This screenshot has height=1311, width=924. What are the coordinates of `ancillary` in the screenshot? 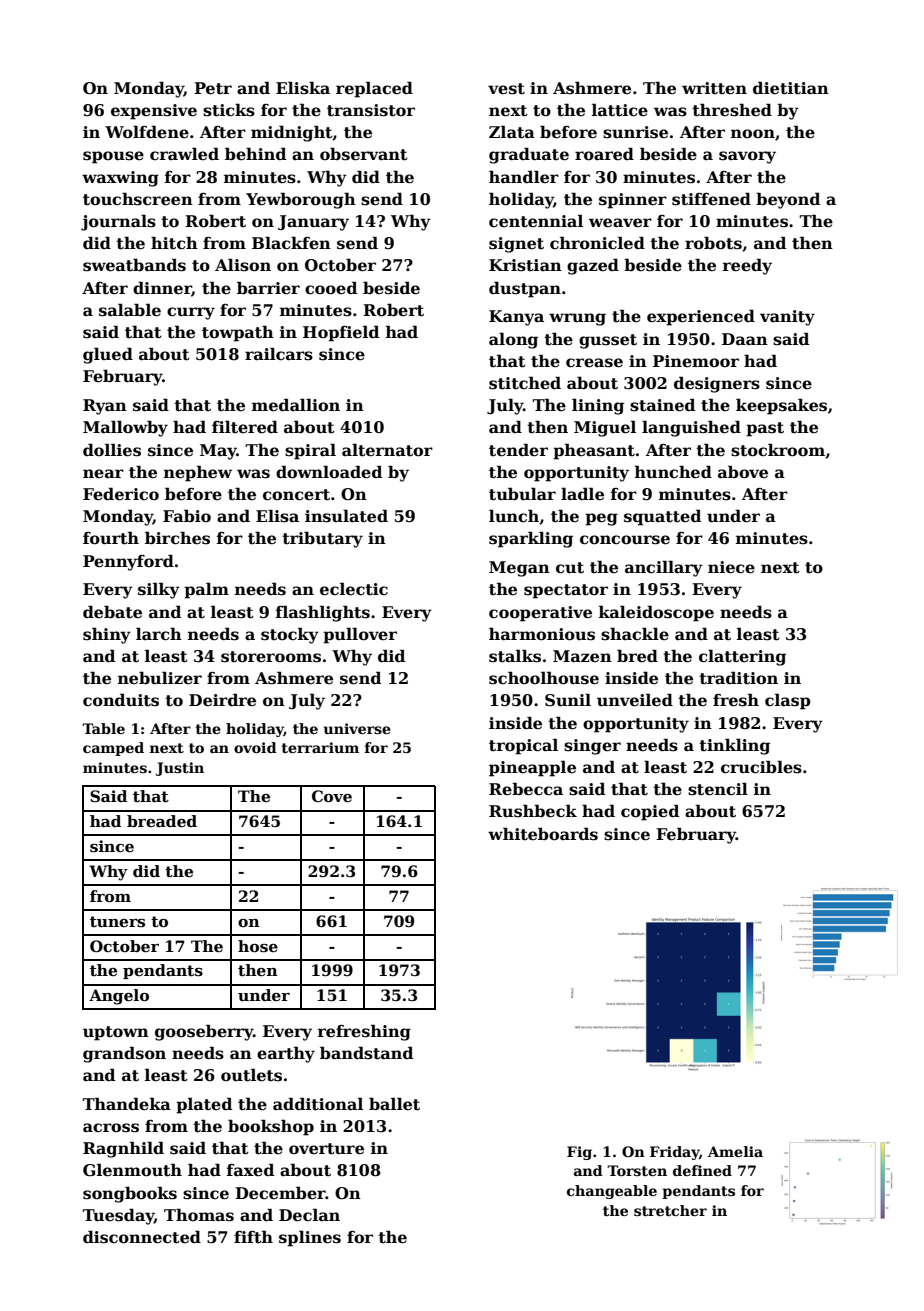 It's located at (664, 568).
